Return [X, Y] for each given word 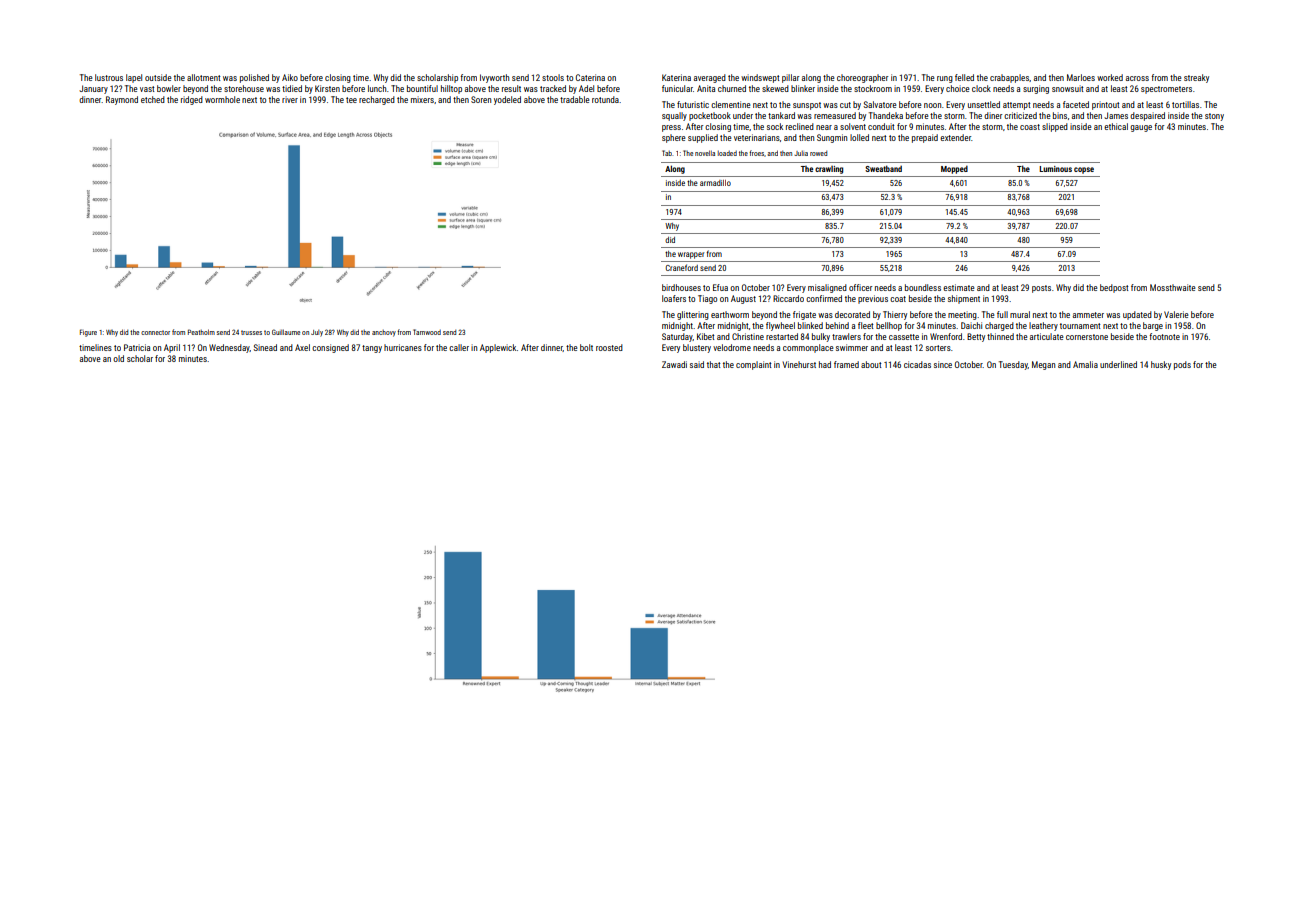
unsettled [984, 104]
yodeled [507, 100]
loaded [727, 153]
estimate [959, 287]
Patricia [137, 347]
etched [153, 99]
